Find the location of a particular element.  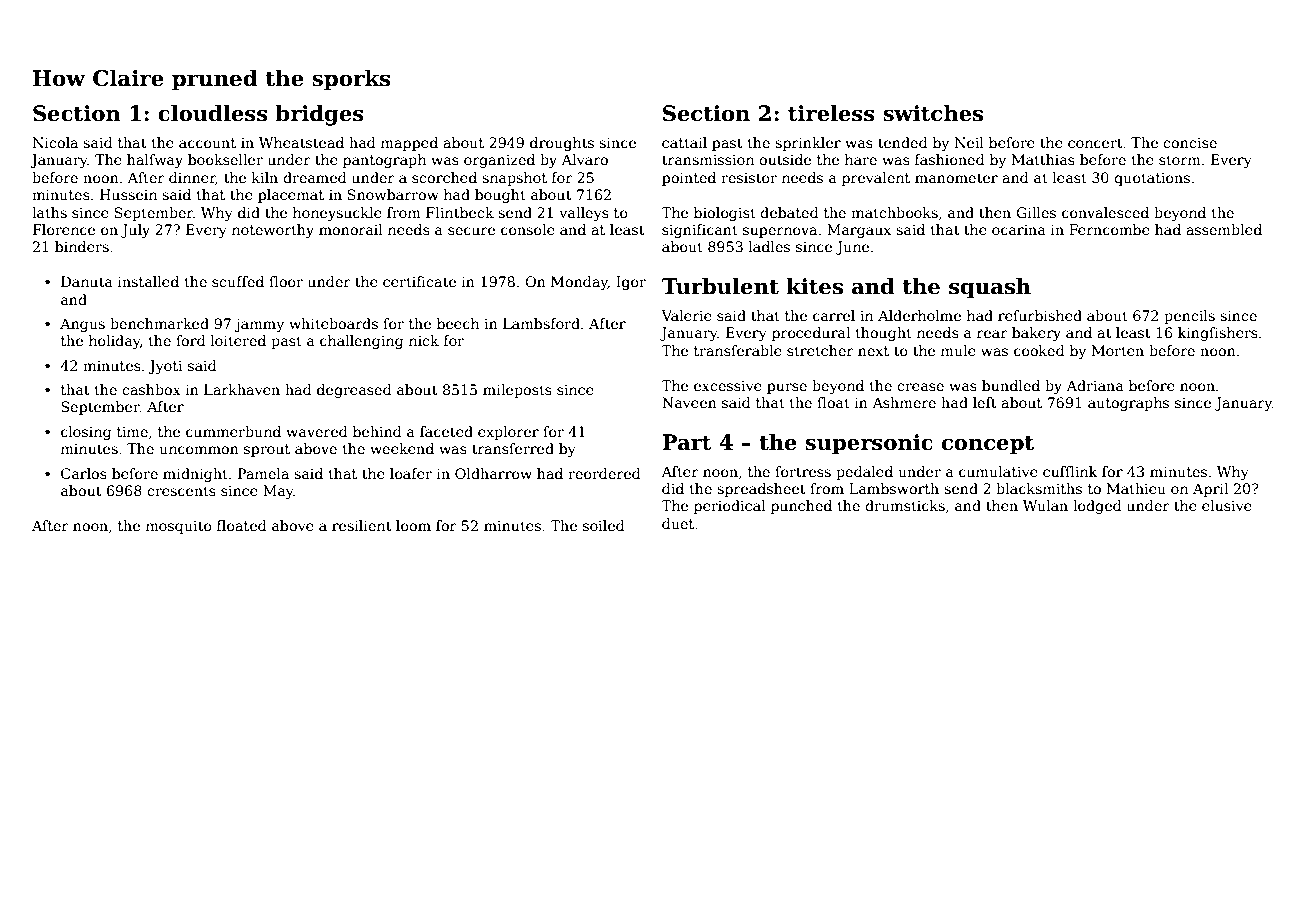

transferred is located at coordinates (513, 448).
